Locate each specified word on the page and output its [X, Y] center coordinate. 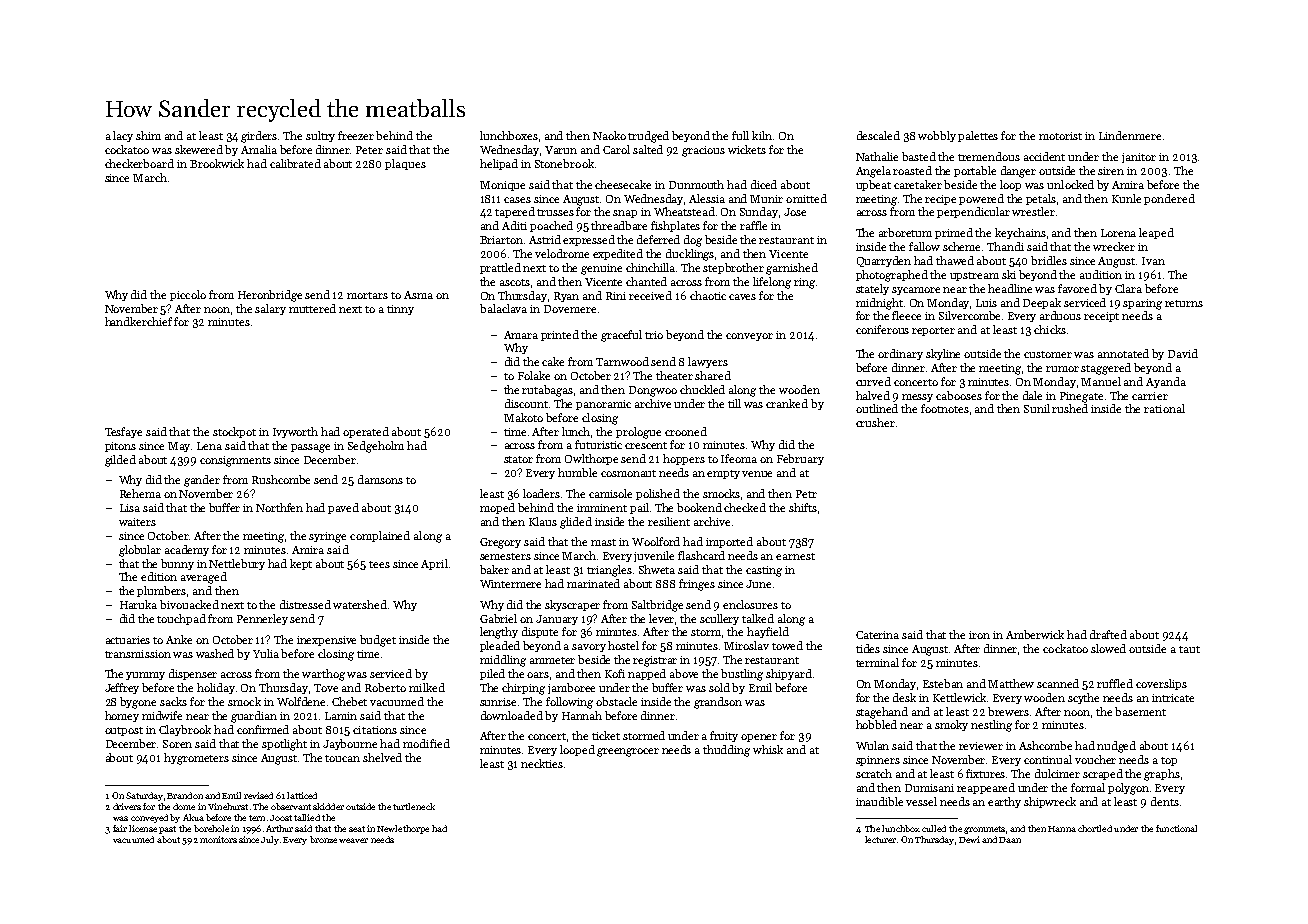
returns [1184, 303]
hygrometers [196, 759]
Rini [616, 296]
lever [661, 618]
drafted [1108, 634]
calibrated [295, 163]
